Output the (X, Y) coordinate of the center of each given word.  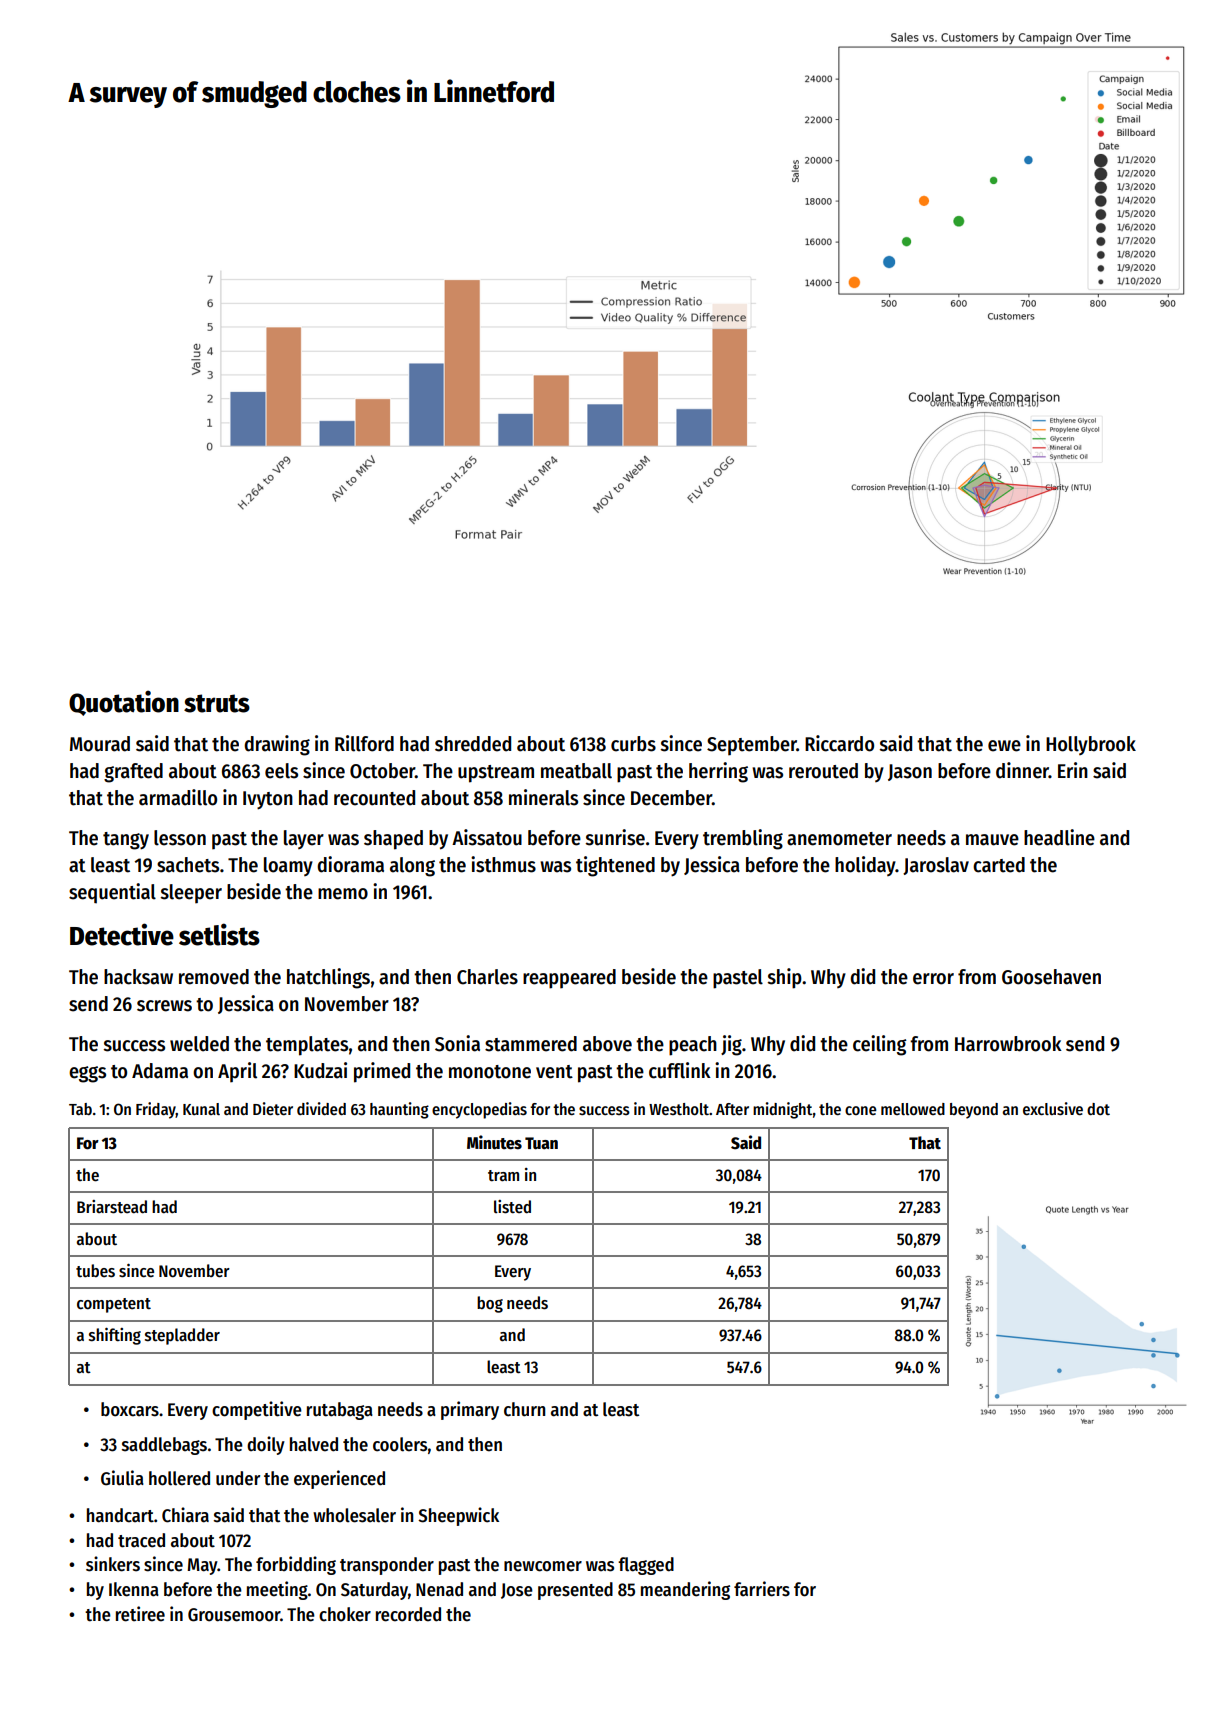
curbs (633, 744)
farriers (762, 1589)
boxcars (130, 1409)
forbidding (296, 1565)
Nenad (439, 1589)
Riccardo (839, 743)
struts (217, 703)
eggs (87, 1074)
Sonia (457, 1043)
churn (524, 1409)
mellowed (913, 1109)
